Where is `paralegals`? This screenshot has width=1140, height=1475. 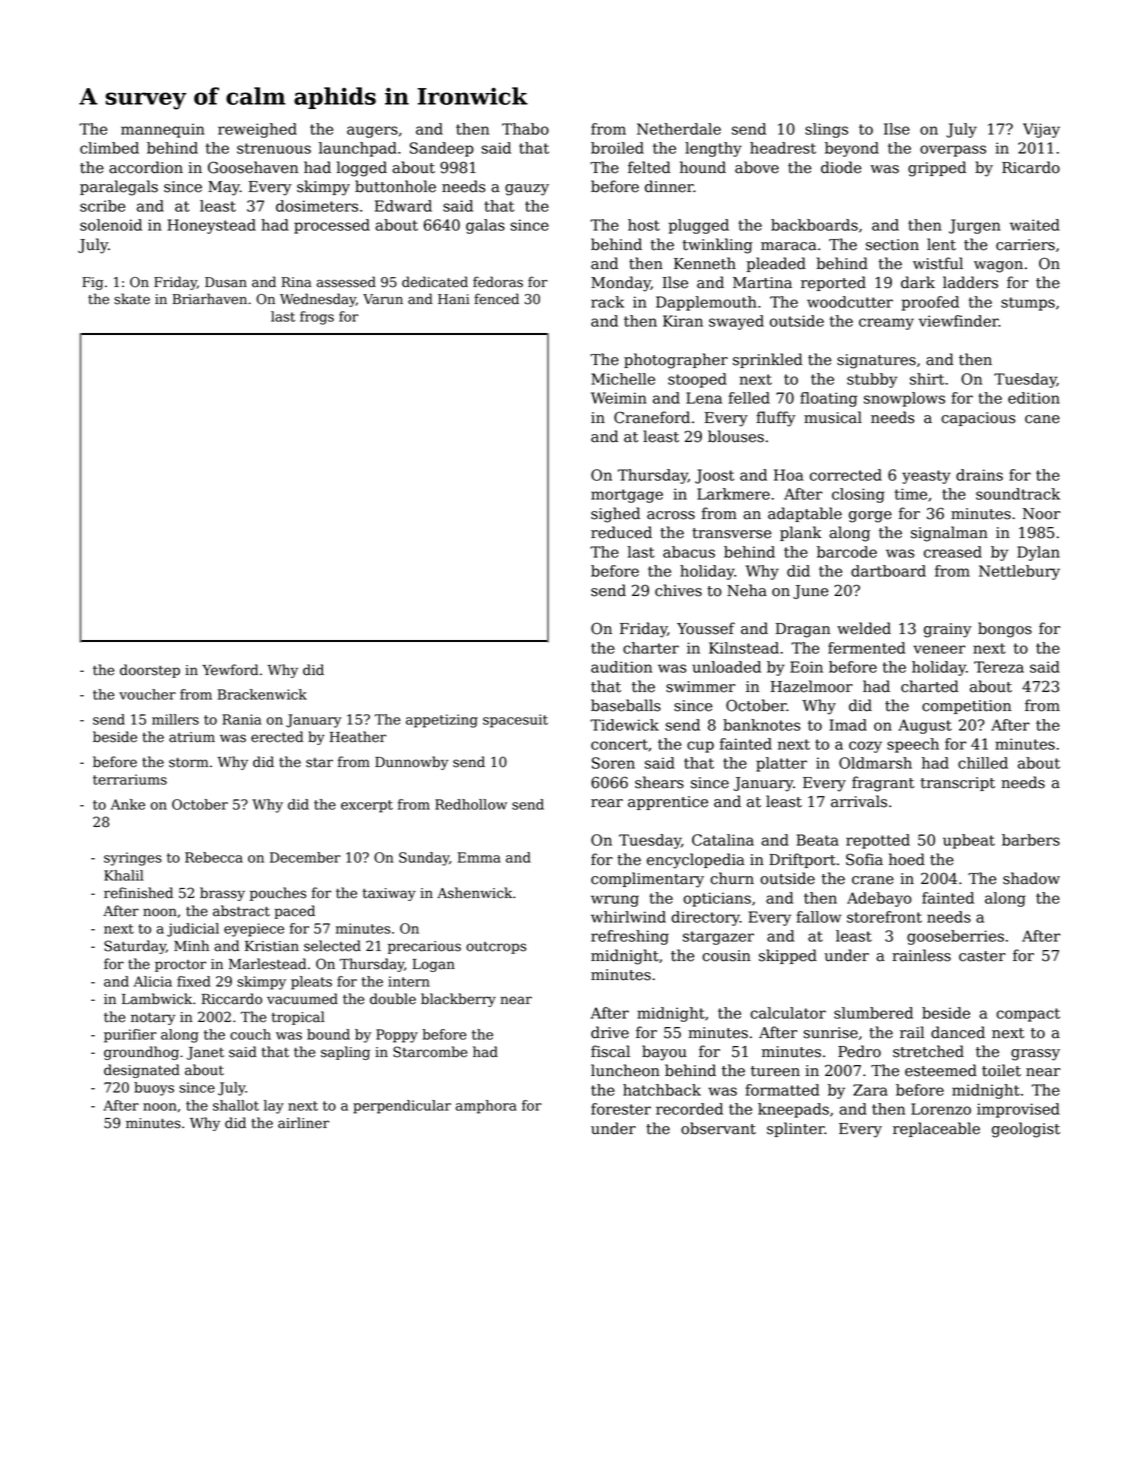 paralegals is located at coordinates (119, 188).
